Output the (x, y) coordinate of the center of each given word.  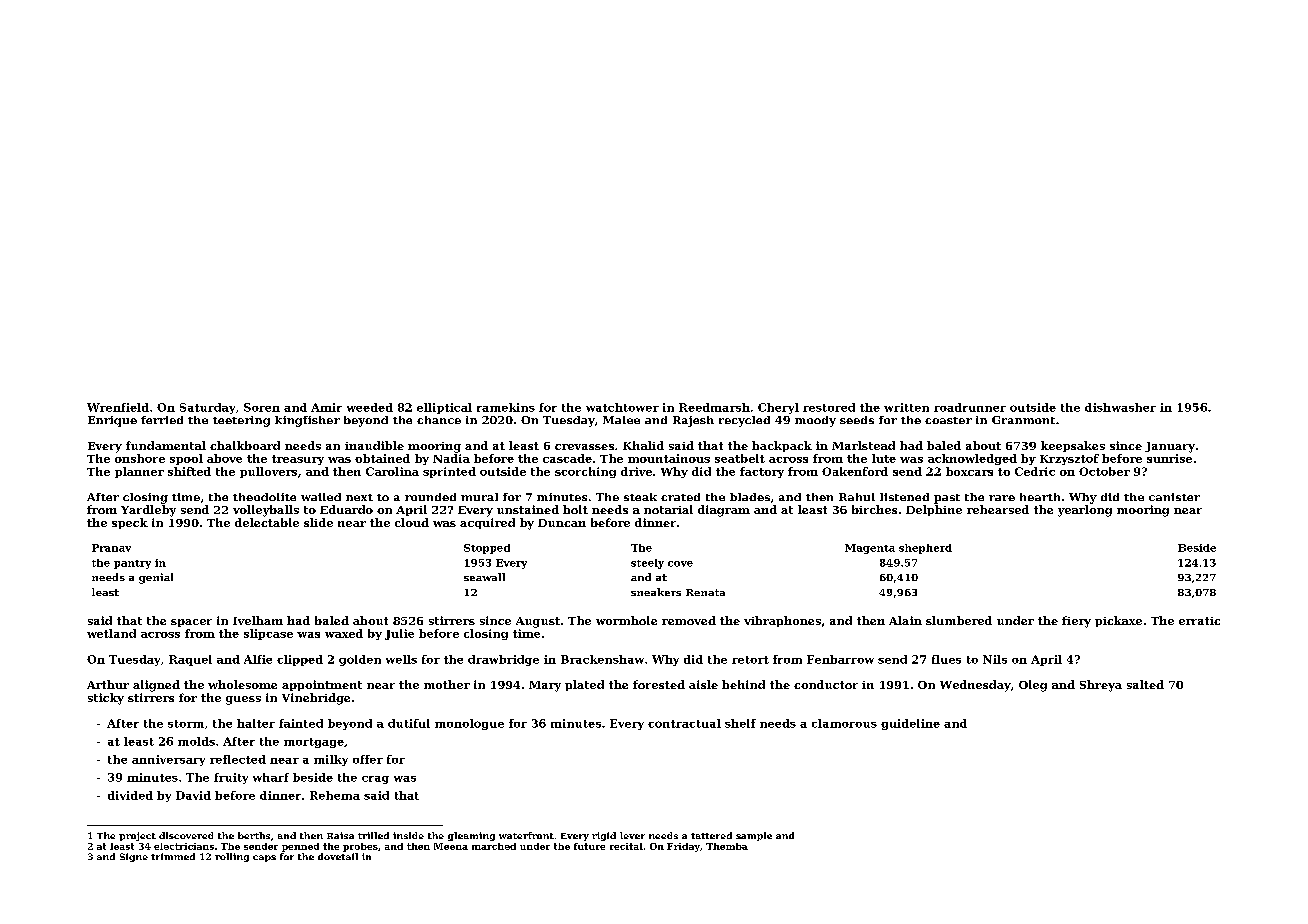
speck (130, 523)
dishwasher (1120, 407)
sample (754, 836)
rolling (232, 857)
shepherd (925, 549)
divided (130, 795)
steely (647, 564)
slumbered (959, 620)
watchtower (622, 407)
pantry (132, 564)
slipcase (268, 634)
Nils (995, 659)
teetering (241, 421)
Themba (727, 846)
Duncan (562, 523)
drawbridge (503, 660)
